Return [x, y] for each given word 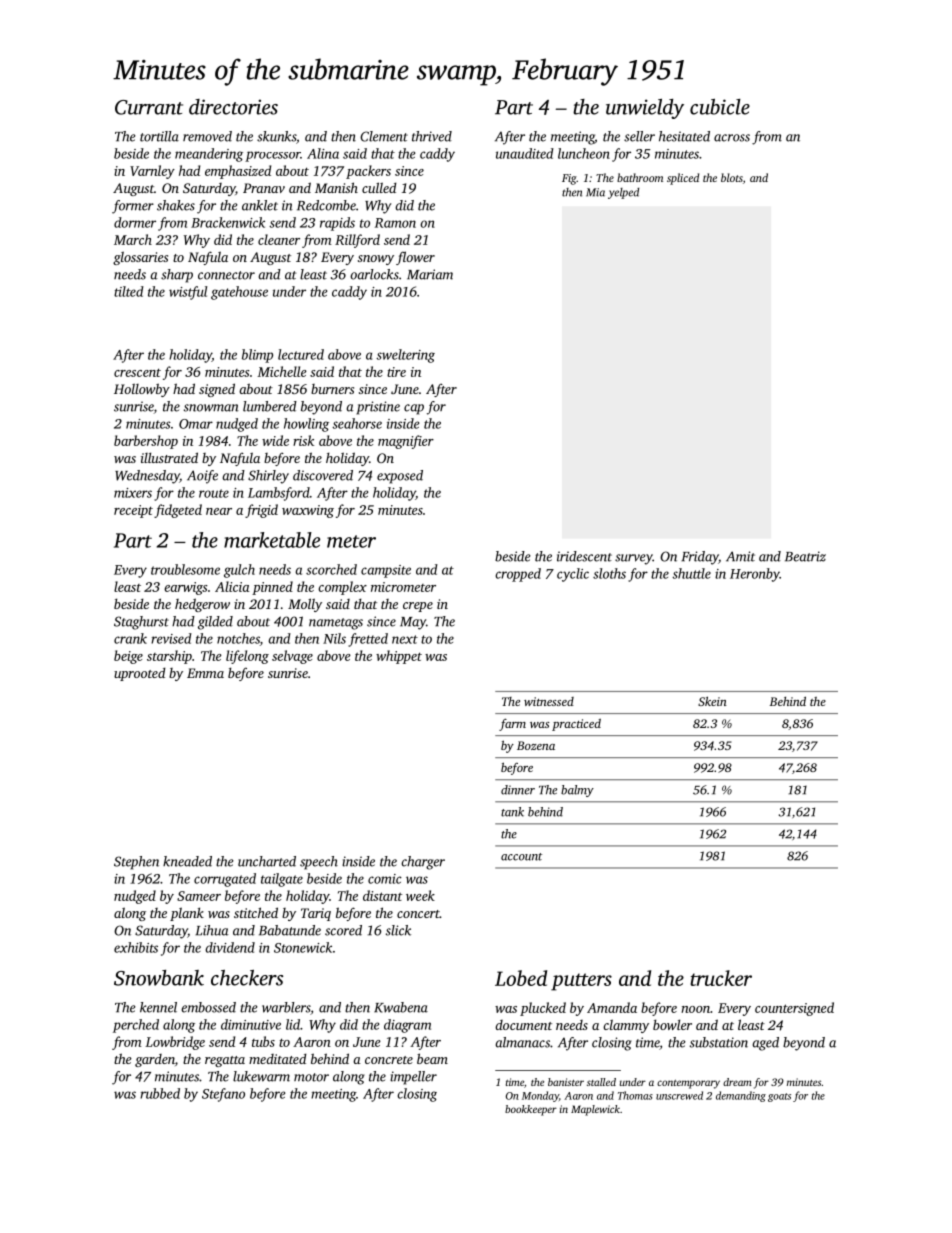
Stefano [223, 1095]
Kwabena [401, 1007]
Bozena [536, 745]
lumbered [270, 406]
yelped [623, 193]
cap [414, 409]
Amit [740, 556]
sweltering [405, 356]
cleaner [279, 239]
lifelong [247, 657]
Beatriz [805, 556]
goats [779, 1097]
